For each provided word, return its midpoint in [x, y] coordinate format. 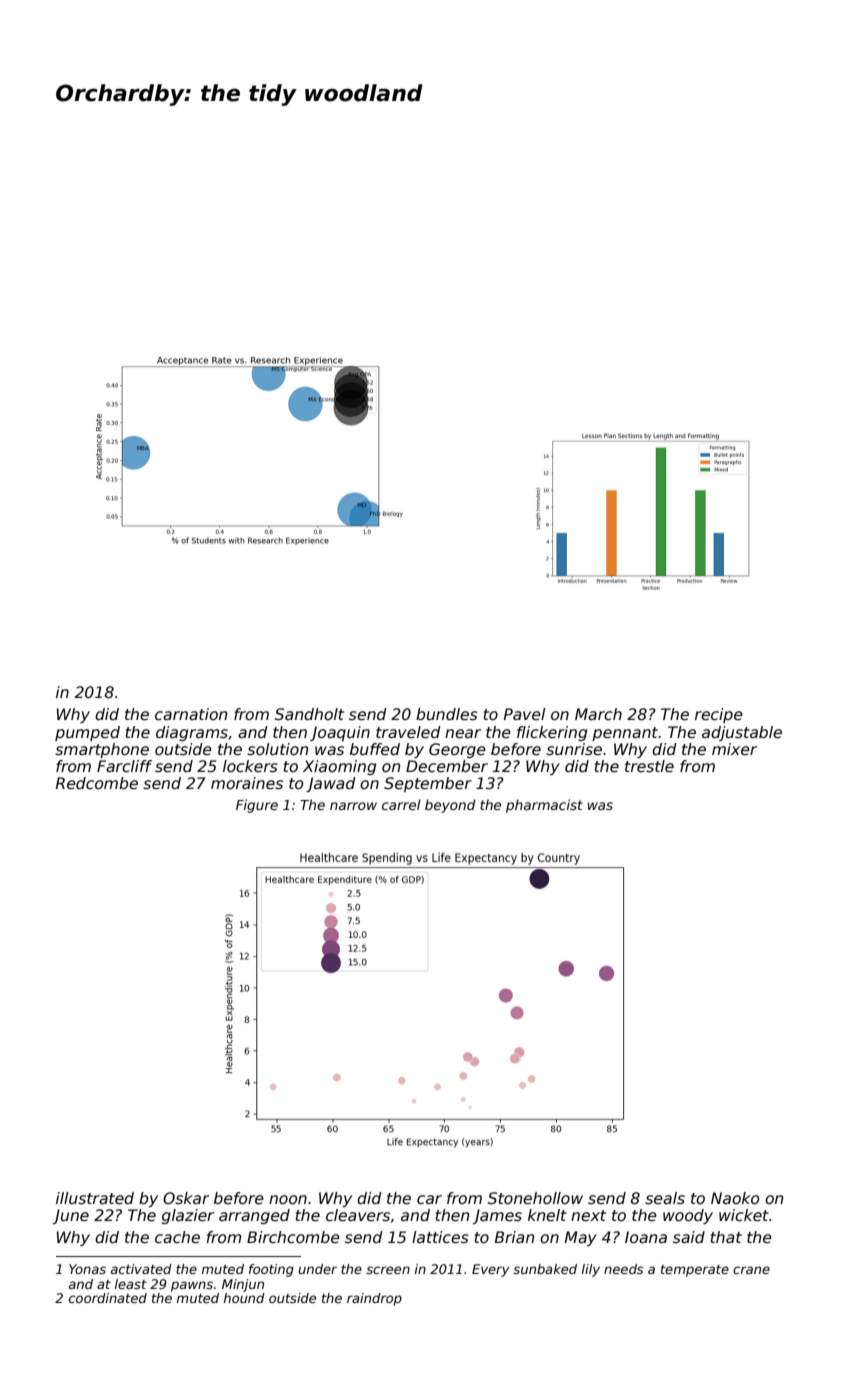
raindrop [374, 1299]
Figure [257, 806]
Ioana [646, 1237]
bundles [447, 714]
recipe [719, 715]
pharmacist [544, 806]
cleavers [358, 1215]
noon [288, 1199]
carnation [191, 714]
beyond [450, 806]
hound [244, 1298]
